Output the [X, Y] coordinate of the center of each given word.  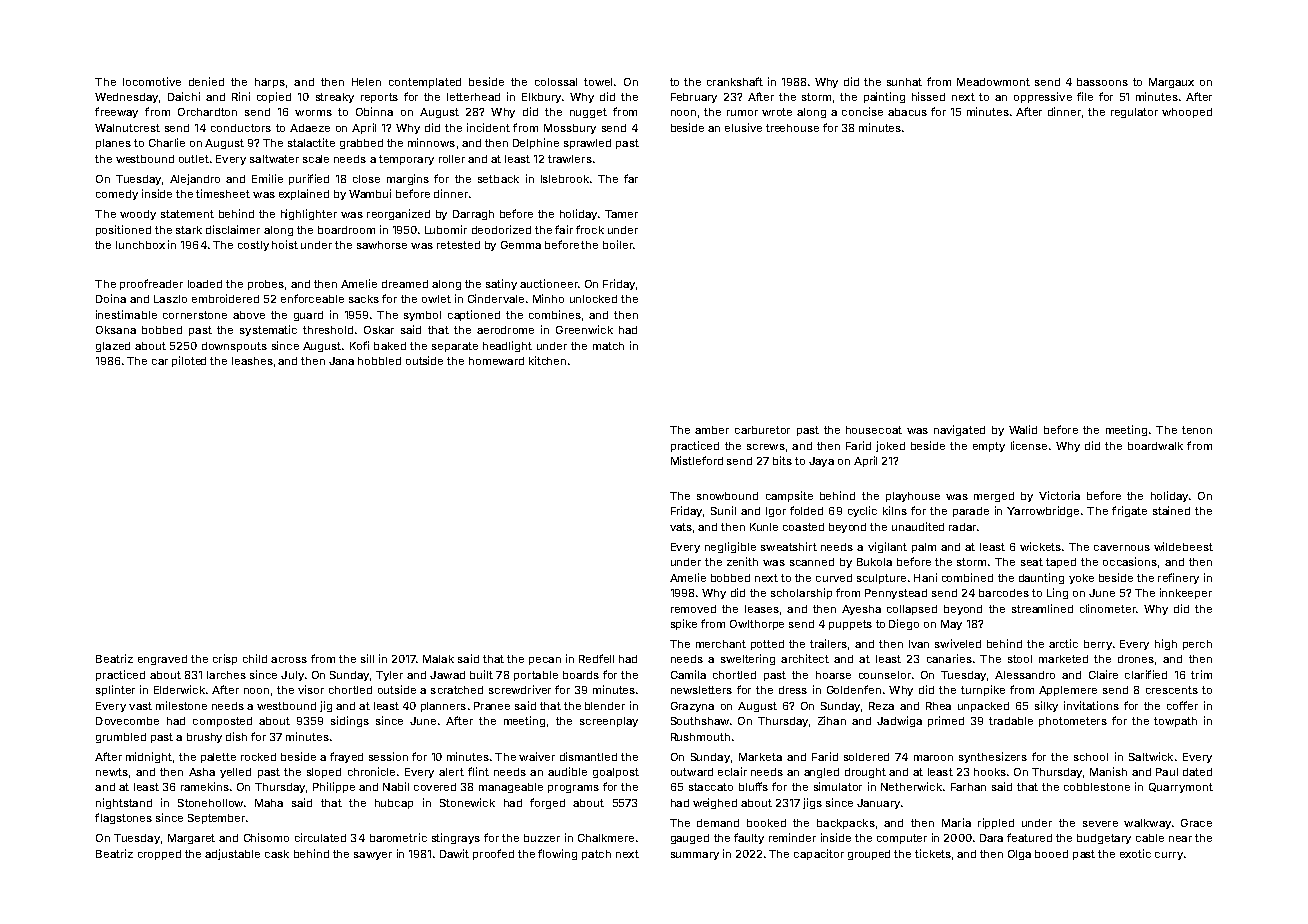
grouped [869, 855]
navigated [959, 430]
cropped [159, 855]
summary [695, 856]
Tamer [621, 214]
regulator [1134, 113]
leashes [252, 361]
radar [962, 527]
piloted [189, 361]
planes [113, 144]
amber [712, 430]
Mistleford [697, 460]
